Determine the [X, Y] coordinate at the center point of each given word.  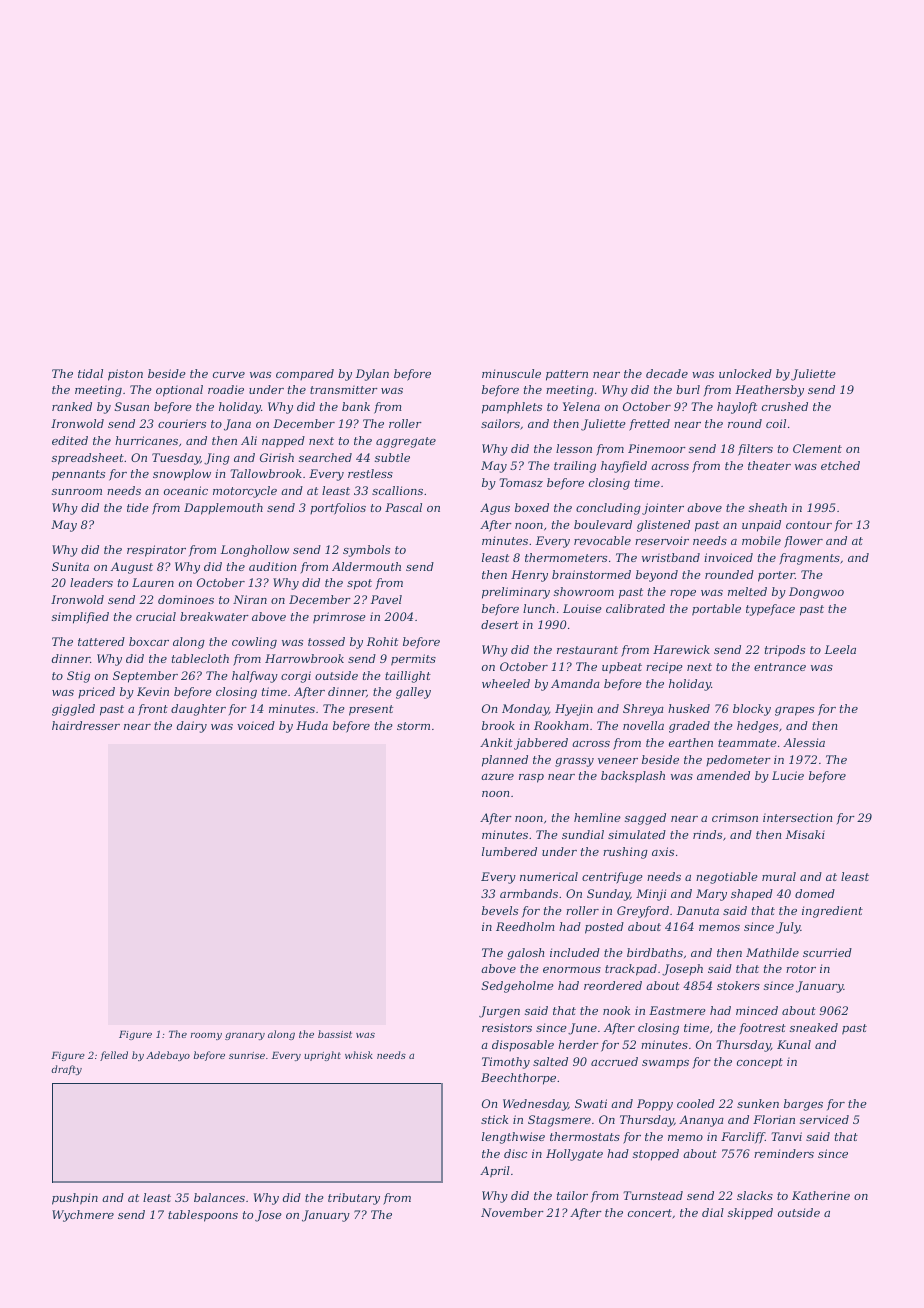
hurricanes [146, 440]
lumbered [509, 851]
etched [840, 465]
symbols [366, 551]
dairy [192, 727]
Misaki [805, 834]
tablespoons [203, 1216]
